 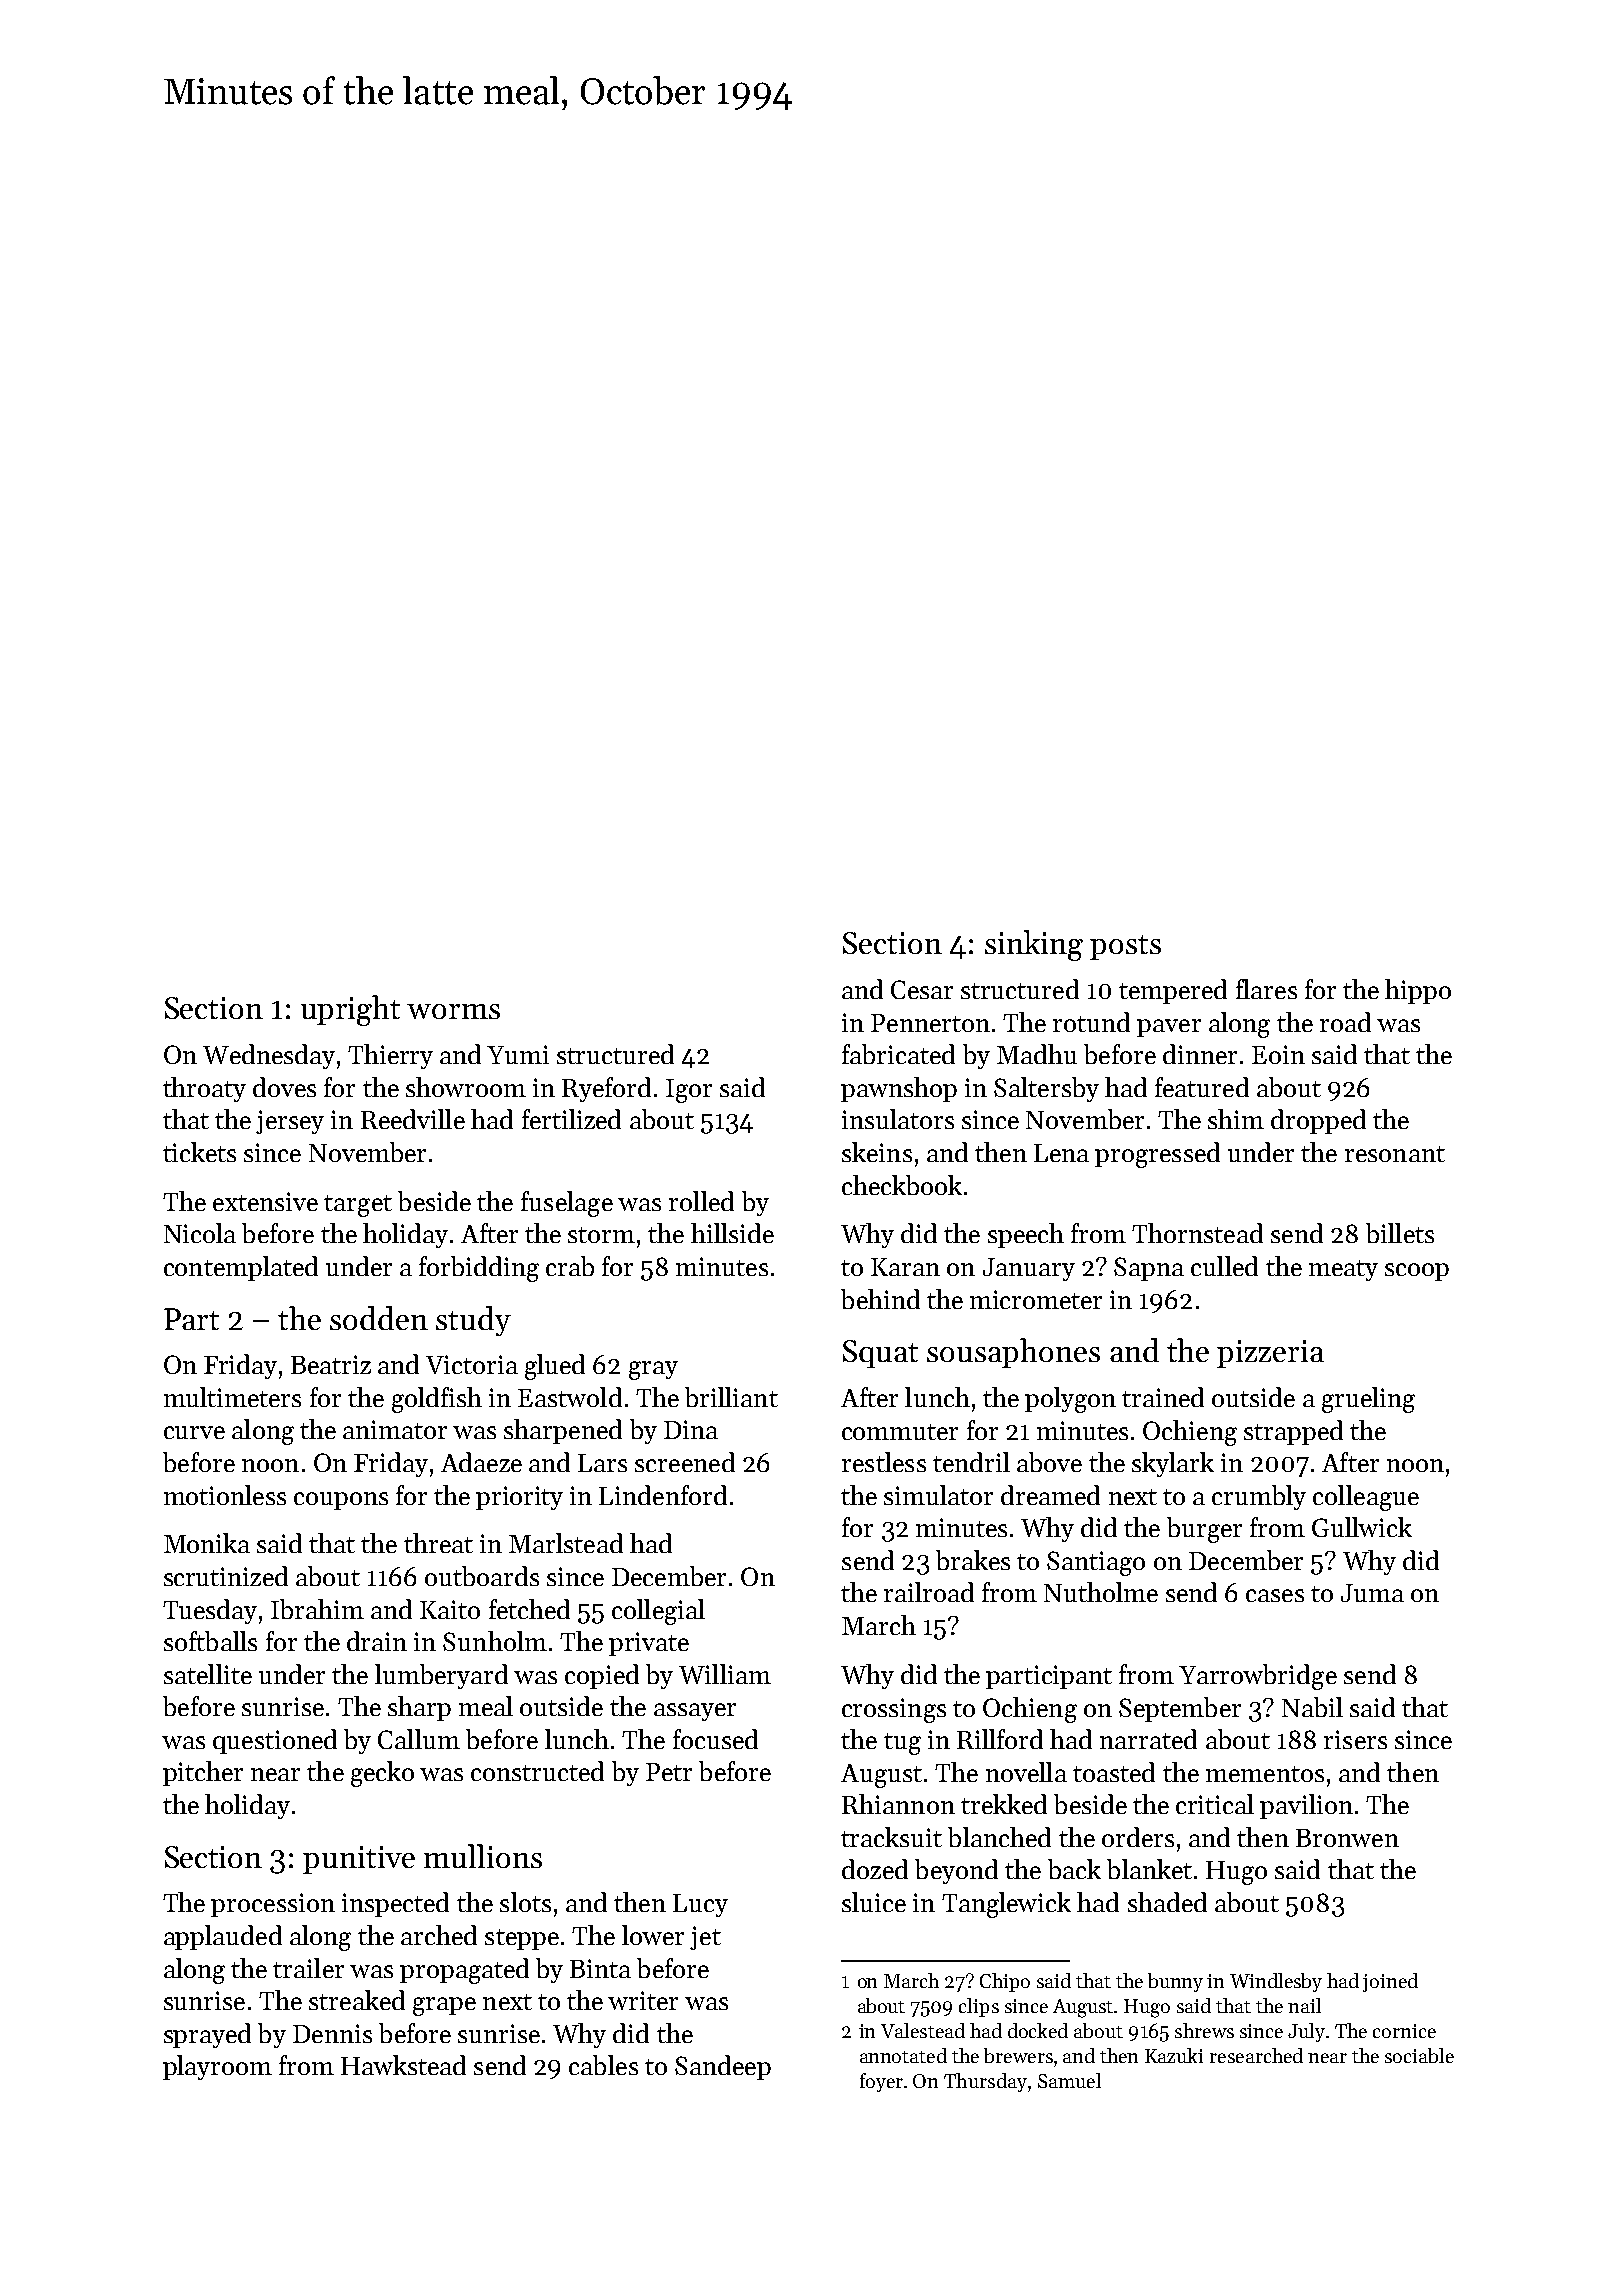 What do you see at coordinates (1034, 945) in the screenshot?
I see `sinking` at bounding box center [1034, 945].
